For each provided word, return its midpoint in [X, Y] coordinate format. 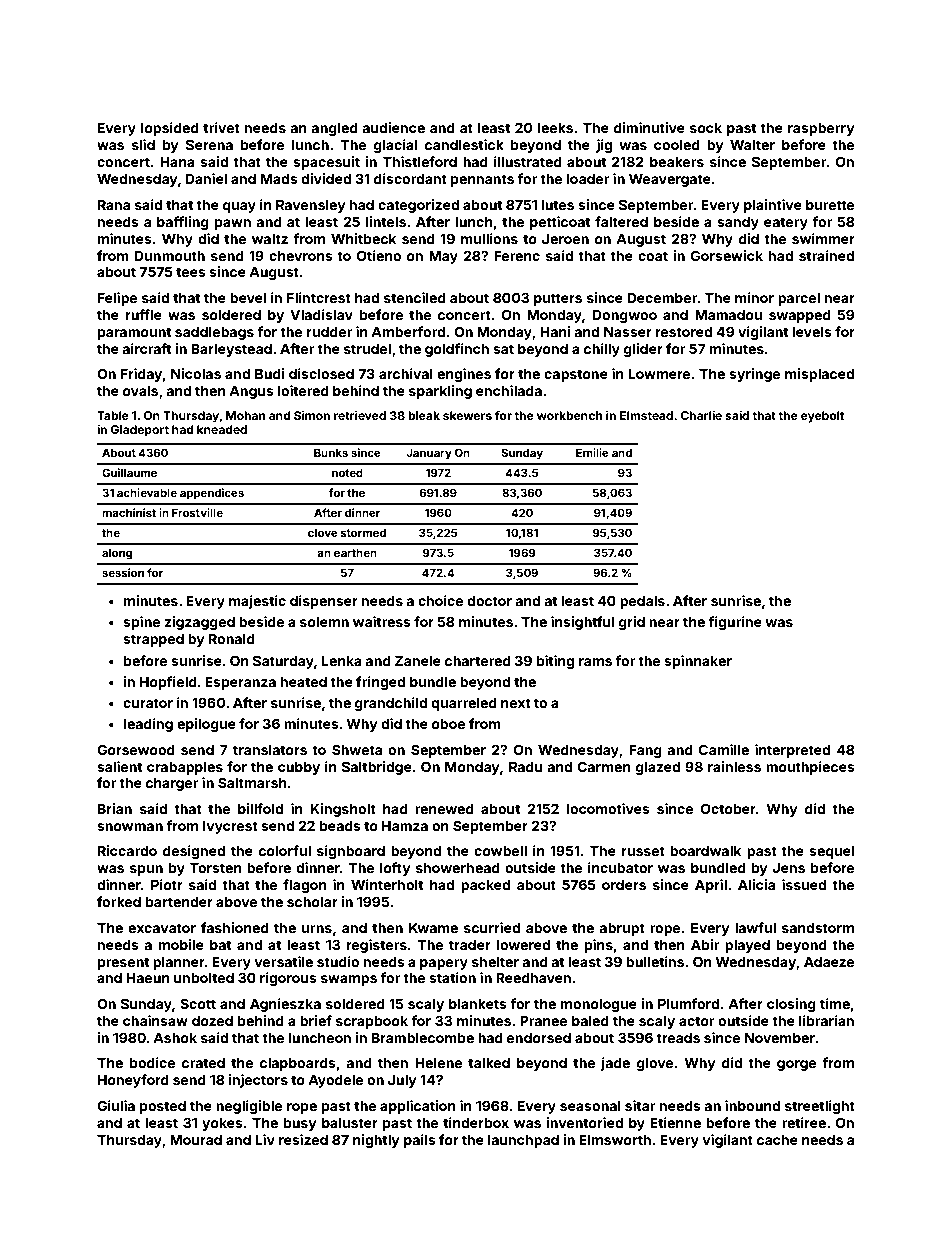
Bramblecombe [423, 1038]
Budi [269, 373]
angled [334, 129]
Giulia [116, 1105]
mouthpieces [810, 768]
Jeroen [565, 239]
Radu [526, 767]
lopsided [170, 129]
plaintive [773, 206]
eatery [786, 223]
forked [119, 901]
